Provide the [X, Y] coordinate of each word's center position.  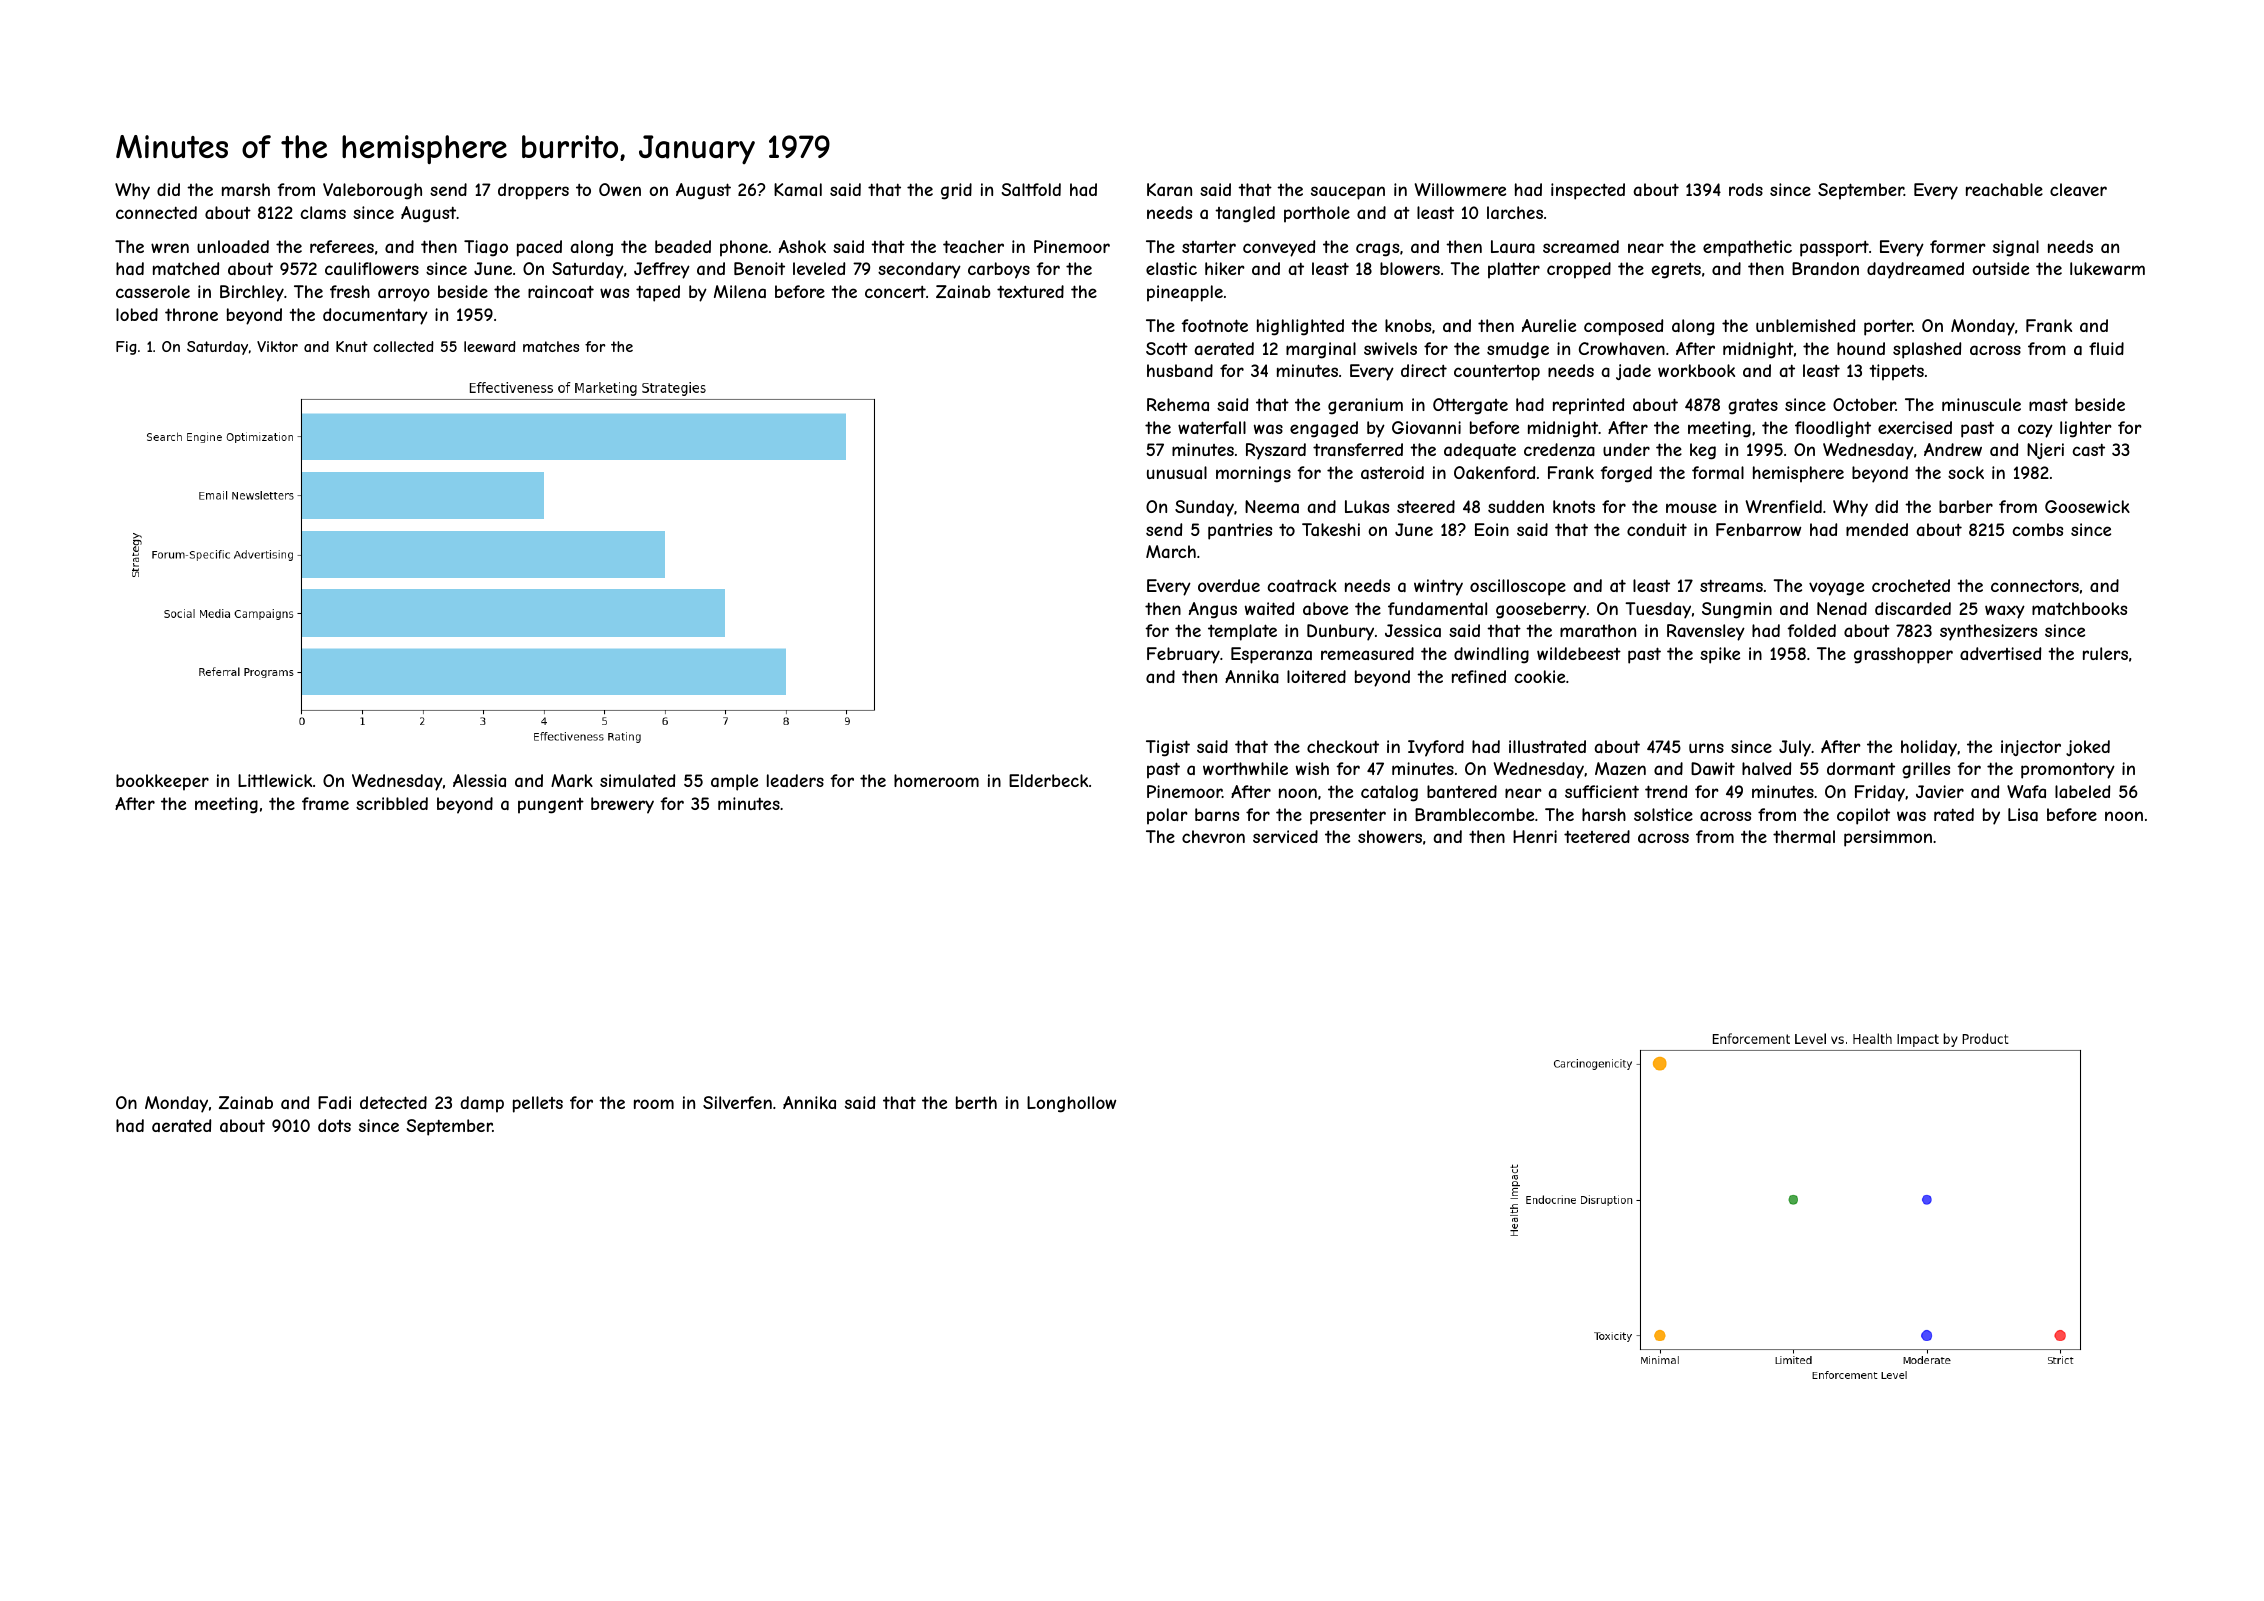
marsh [246, 189]
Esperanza [1271, 655]
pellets [538, 1104]
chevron [1213, 836]
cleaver [2078, 189]
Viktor [277, 346]
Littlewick [275, 780]
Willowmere [1460, 189]
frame [325, 803]
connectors [2035, 586]
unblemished [1805, 325]
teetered [1597, 836]
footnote [1214, 325]
